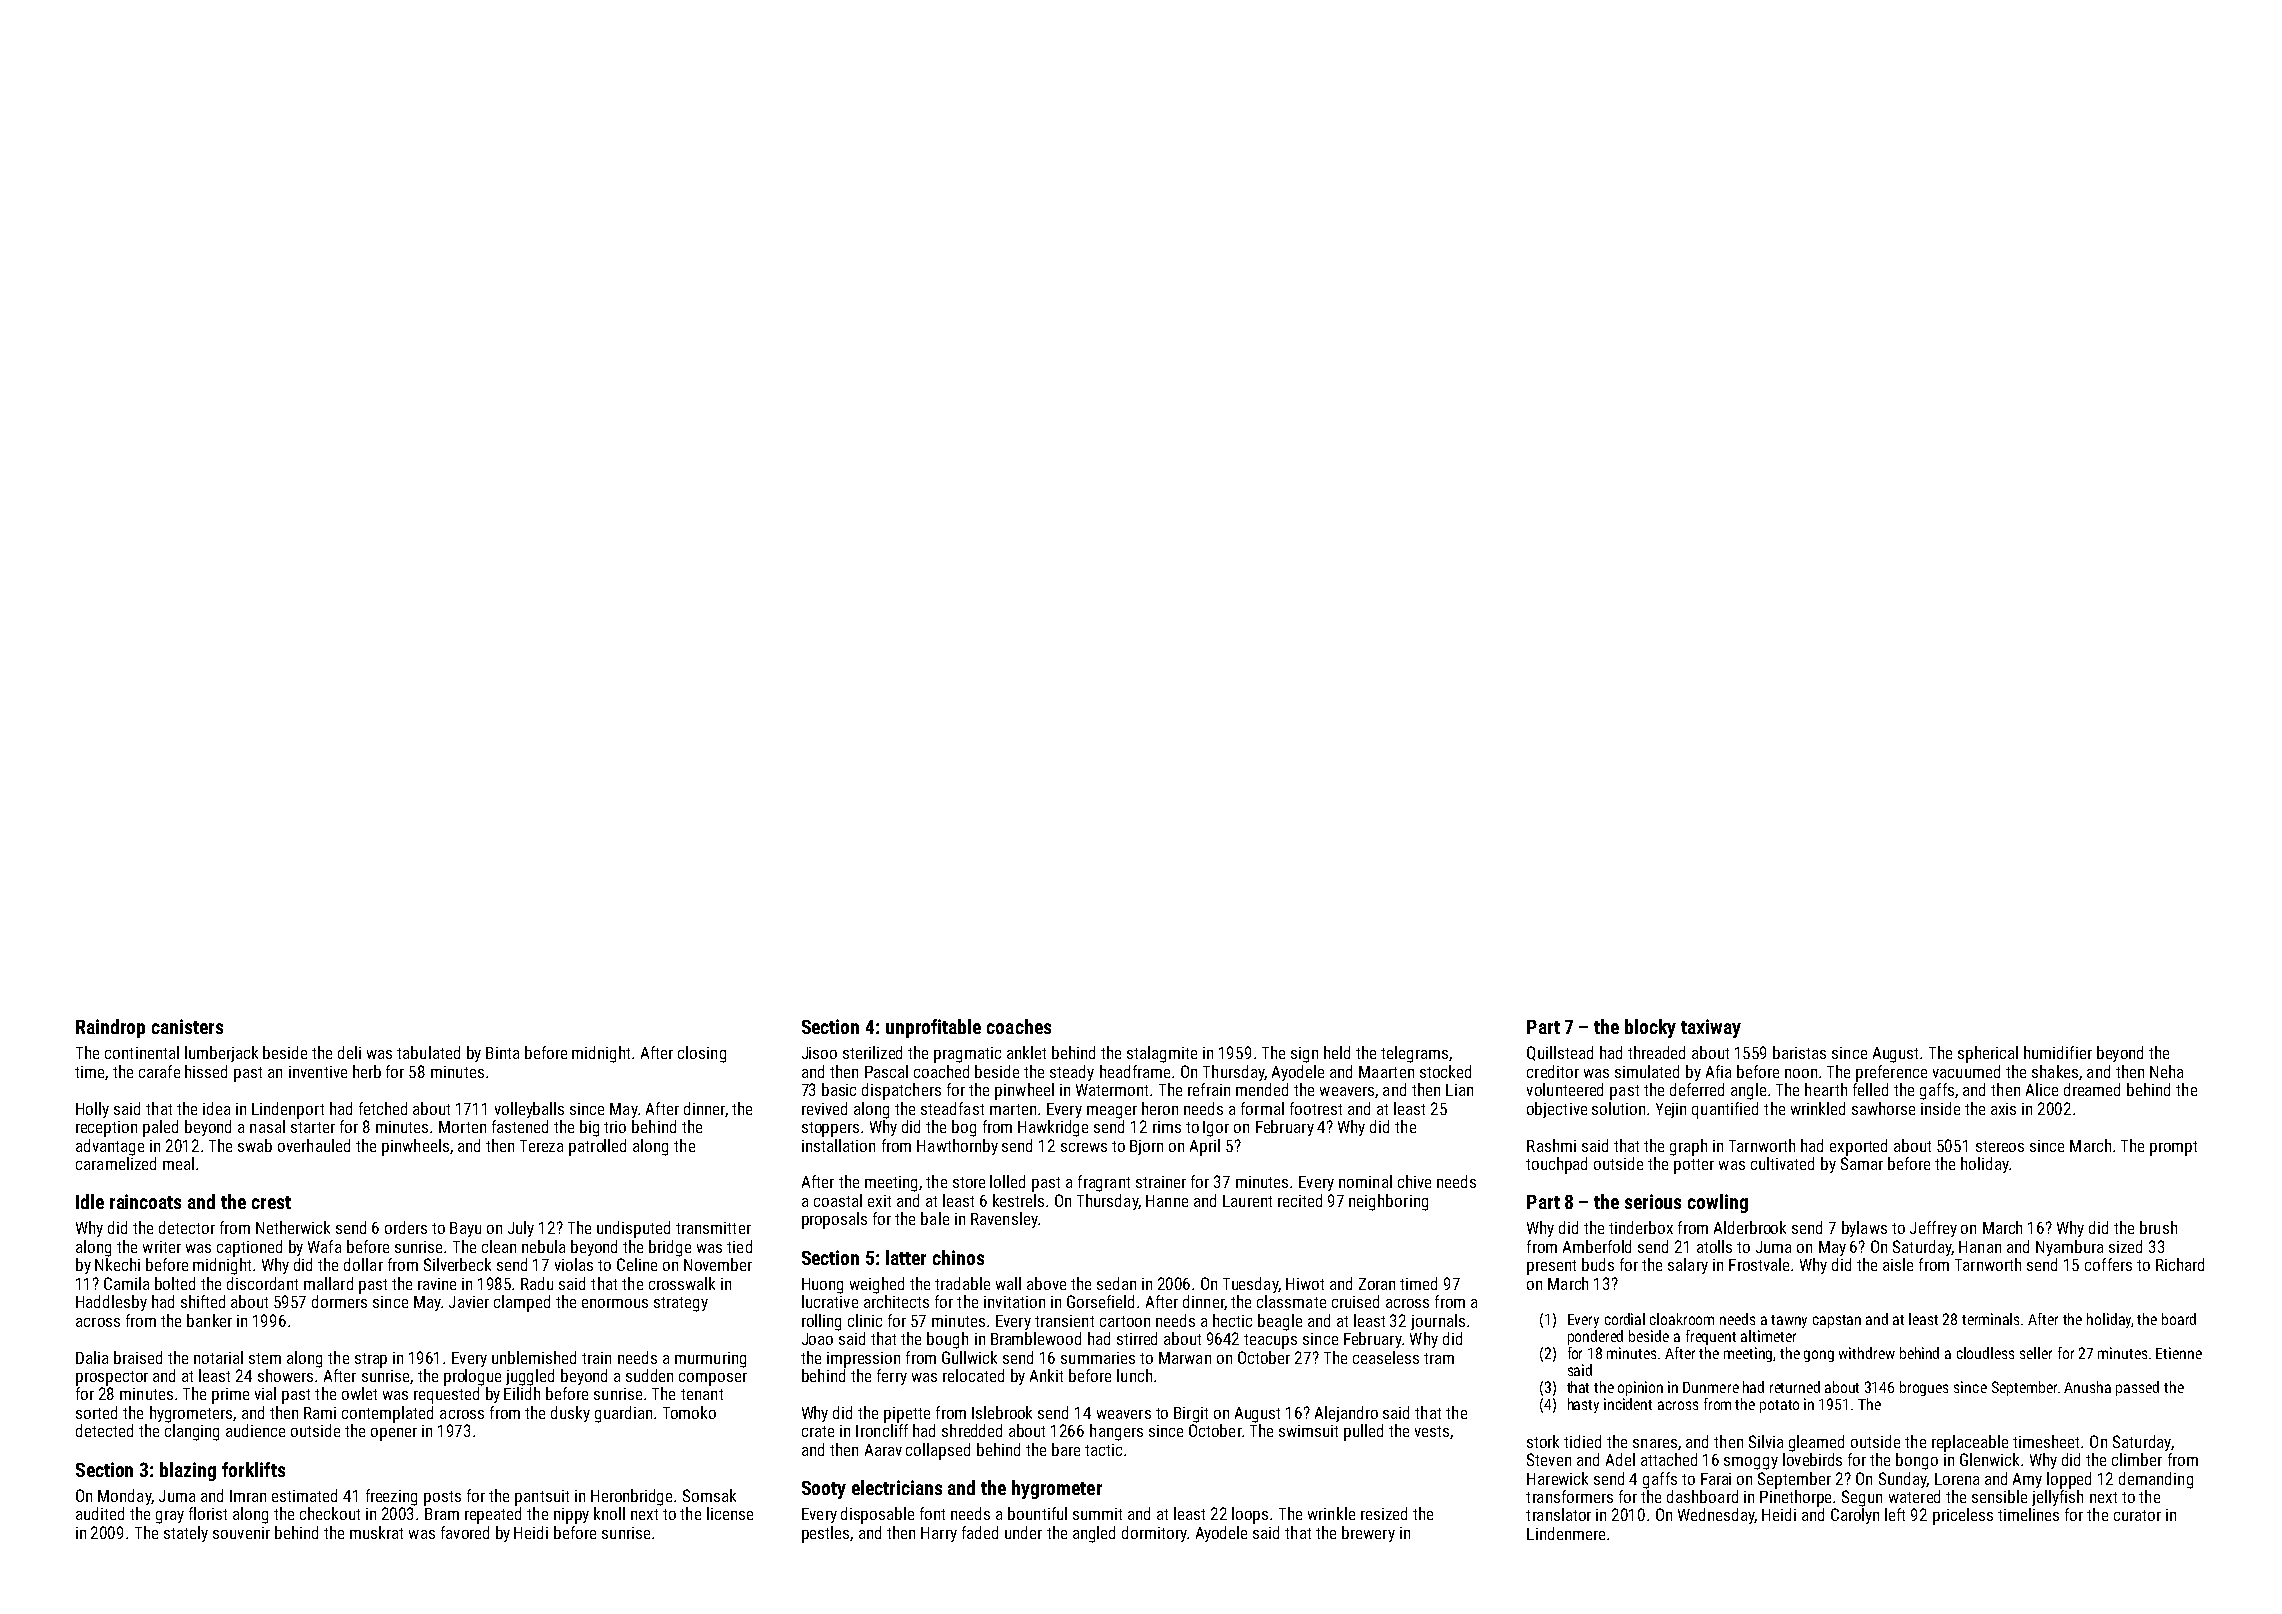  I want to click on tinderbox, so click(1641, 1227).
